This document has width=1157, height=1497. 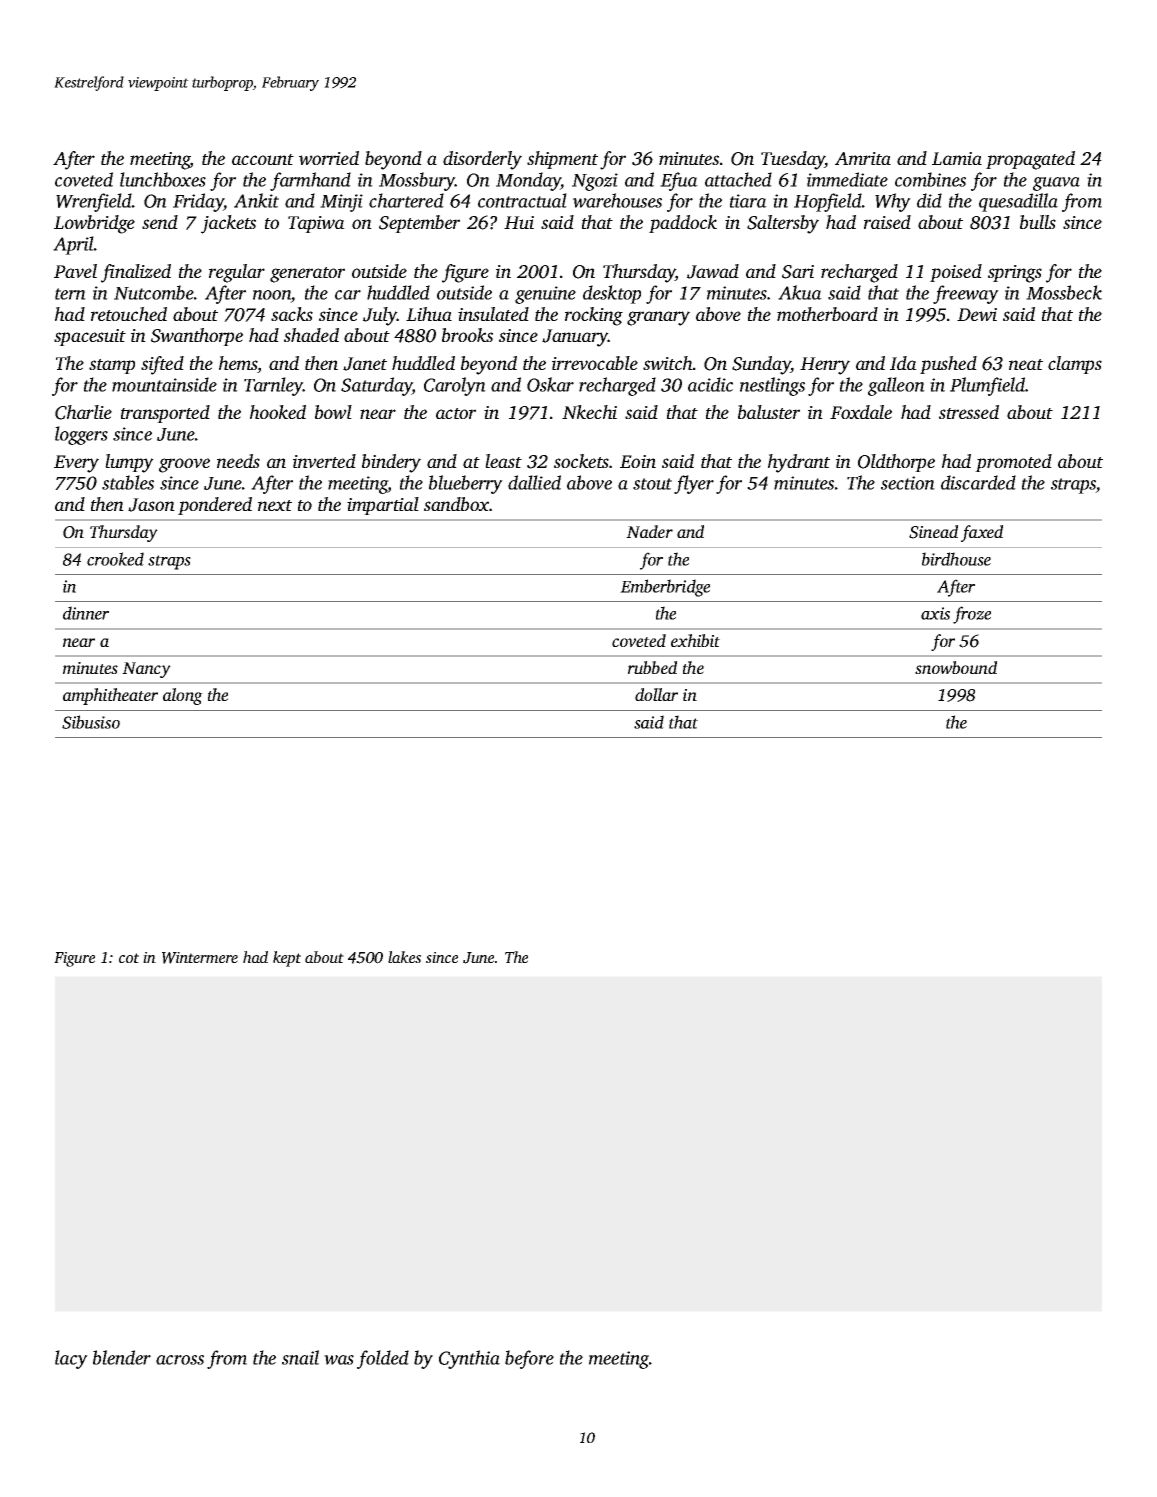 What do you see at coordinates (482, 160) in the document?
I see `disorderly` at bounding box center [482, 160].
